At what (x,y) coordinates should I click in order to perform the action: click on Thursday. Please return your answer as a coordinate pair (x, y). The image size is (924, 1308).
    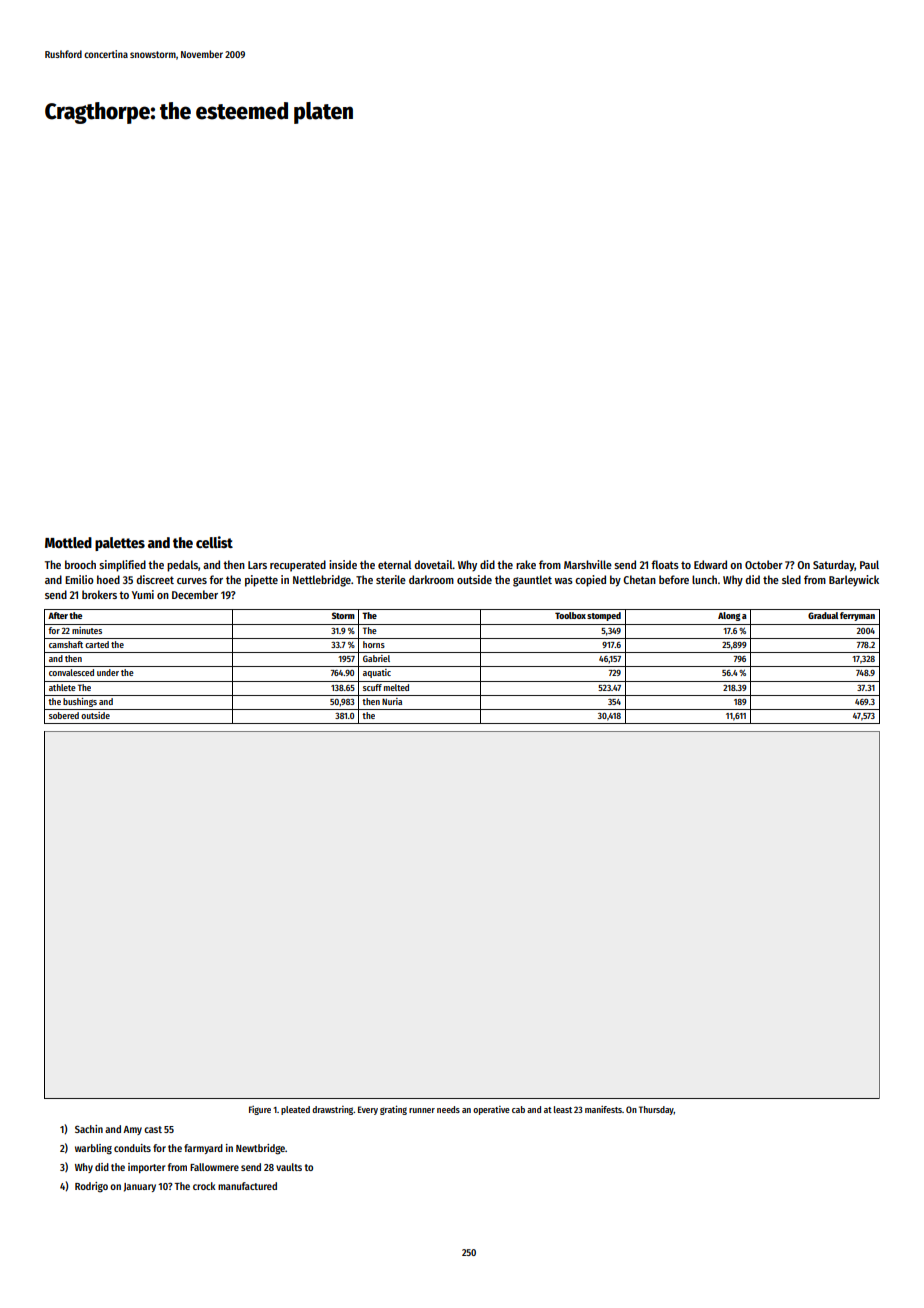
    Looking at the image, I should click on (656, 1110).
